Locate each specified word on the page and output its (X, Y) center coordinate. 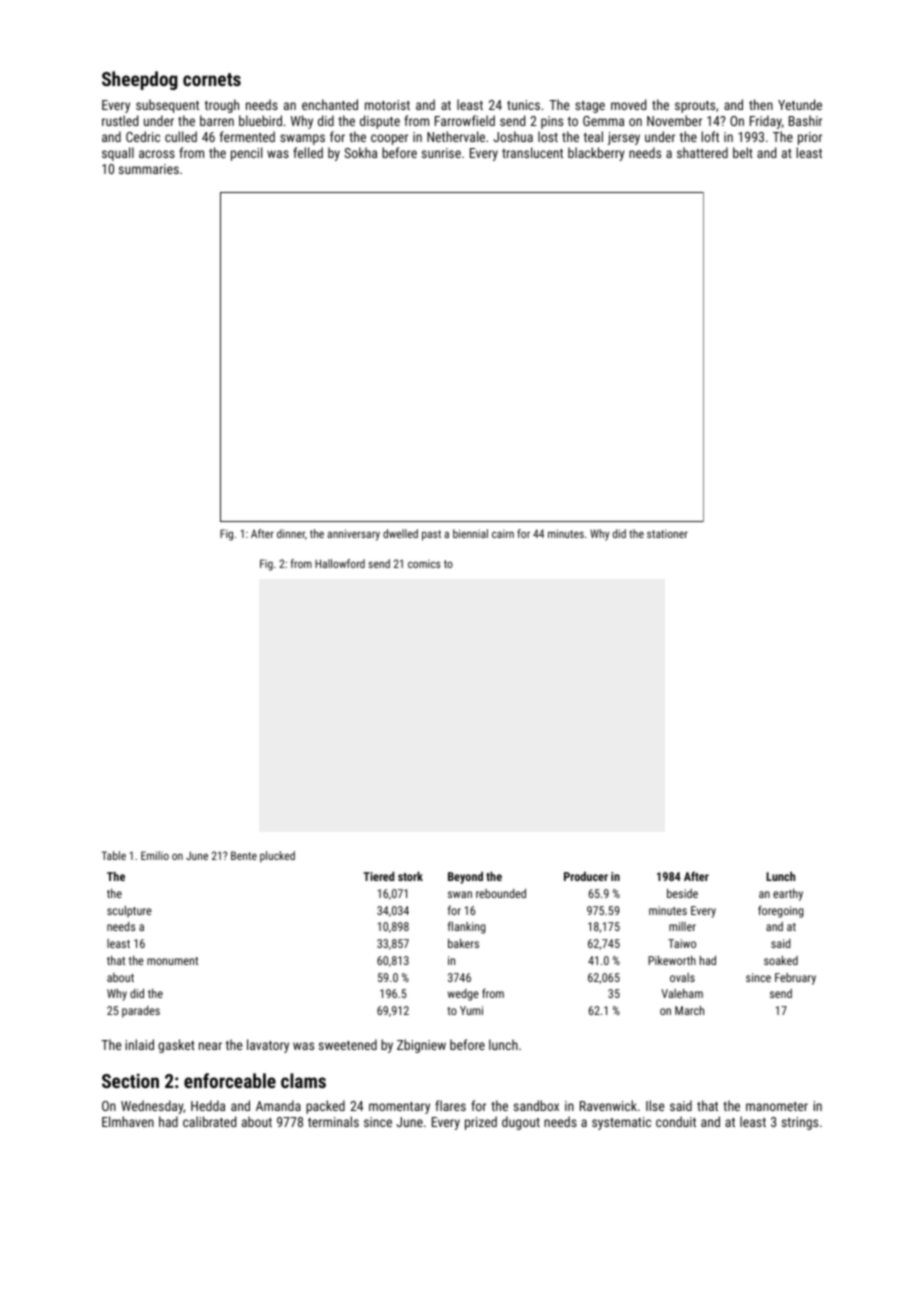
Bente (244, 855)
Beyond (465, 878)
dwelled (400, 533)
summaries (149, 169)
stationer (667, 533)
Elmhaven (128, 1121)
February (795, 979)
